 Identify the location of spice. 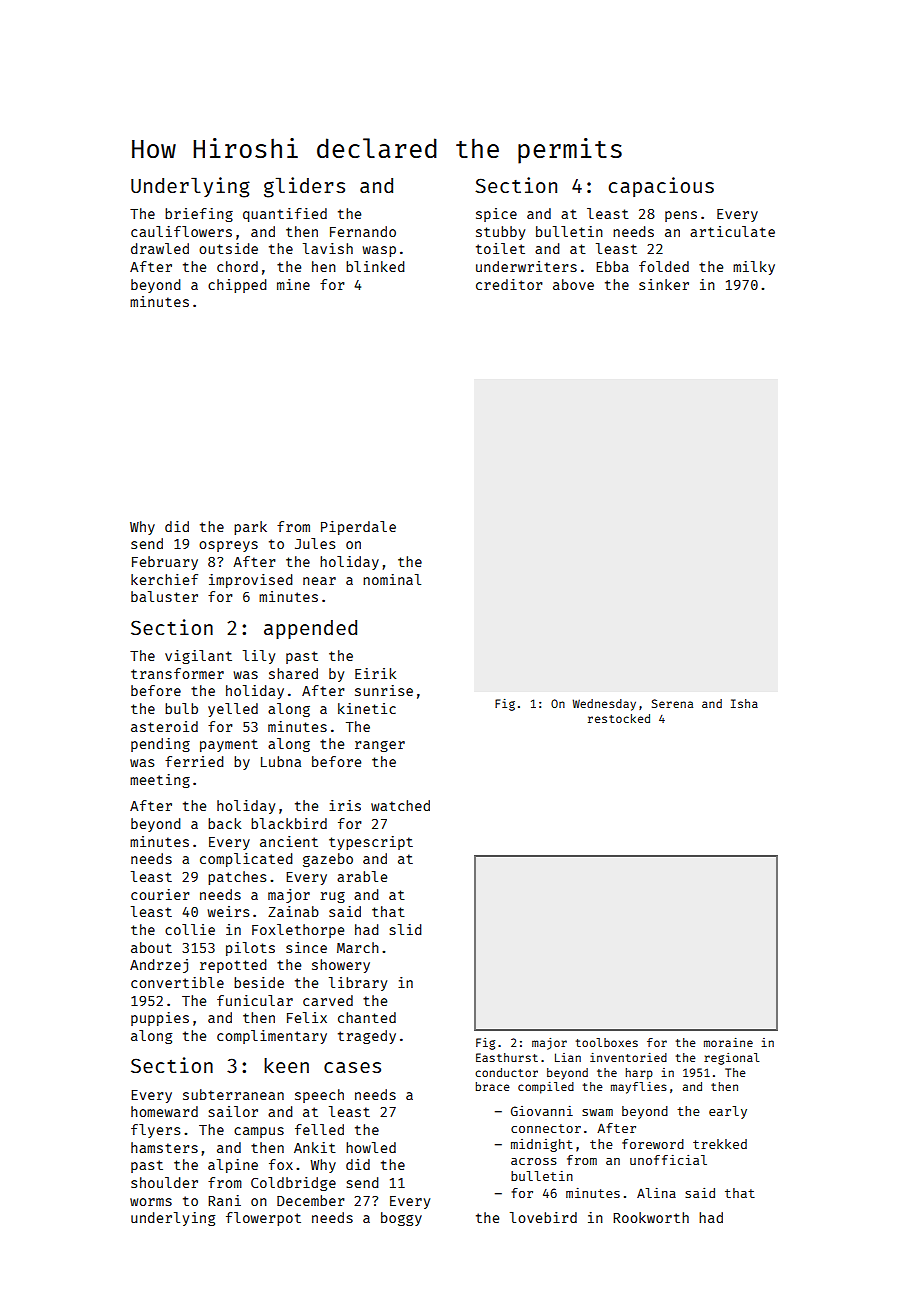
(496, 215).
